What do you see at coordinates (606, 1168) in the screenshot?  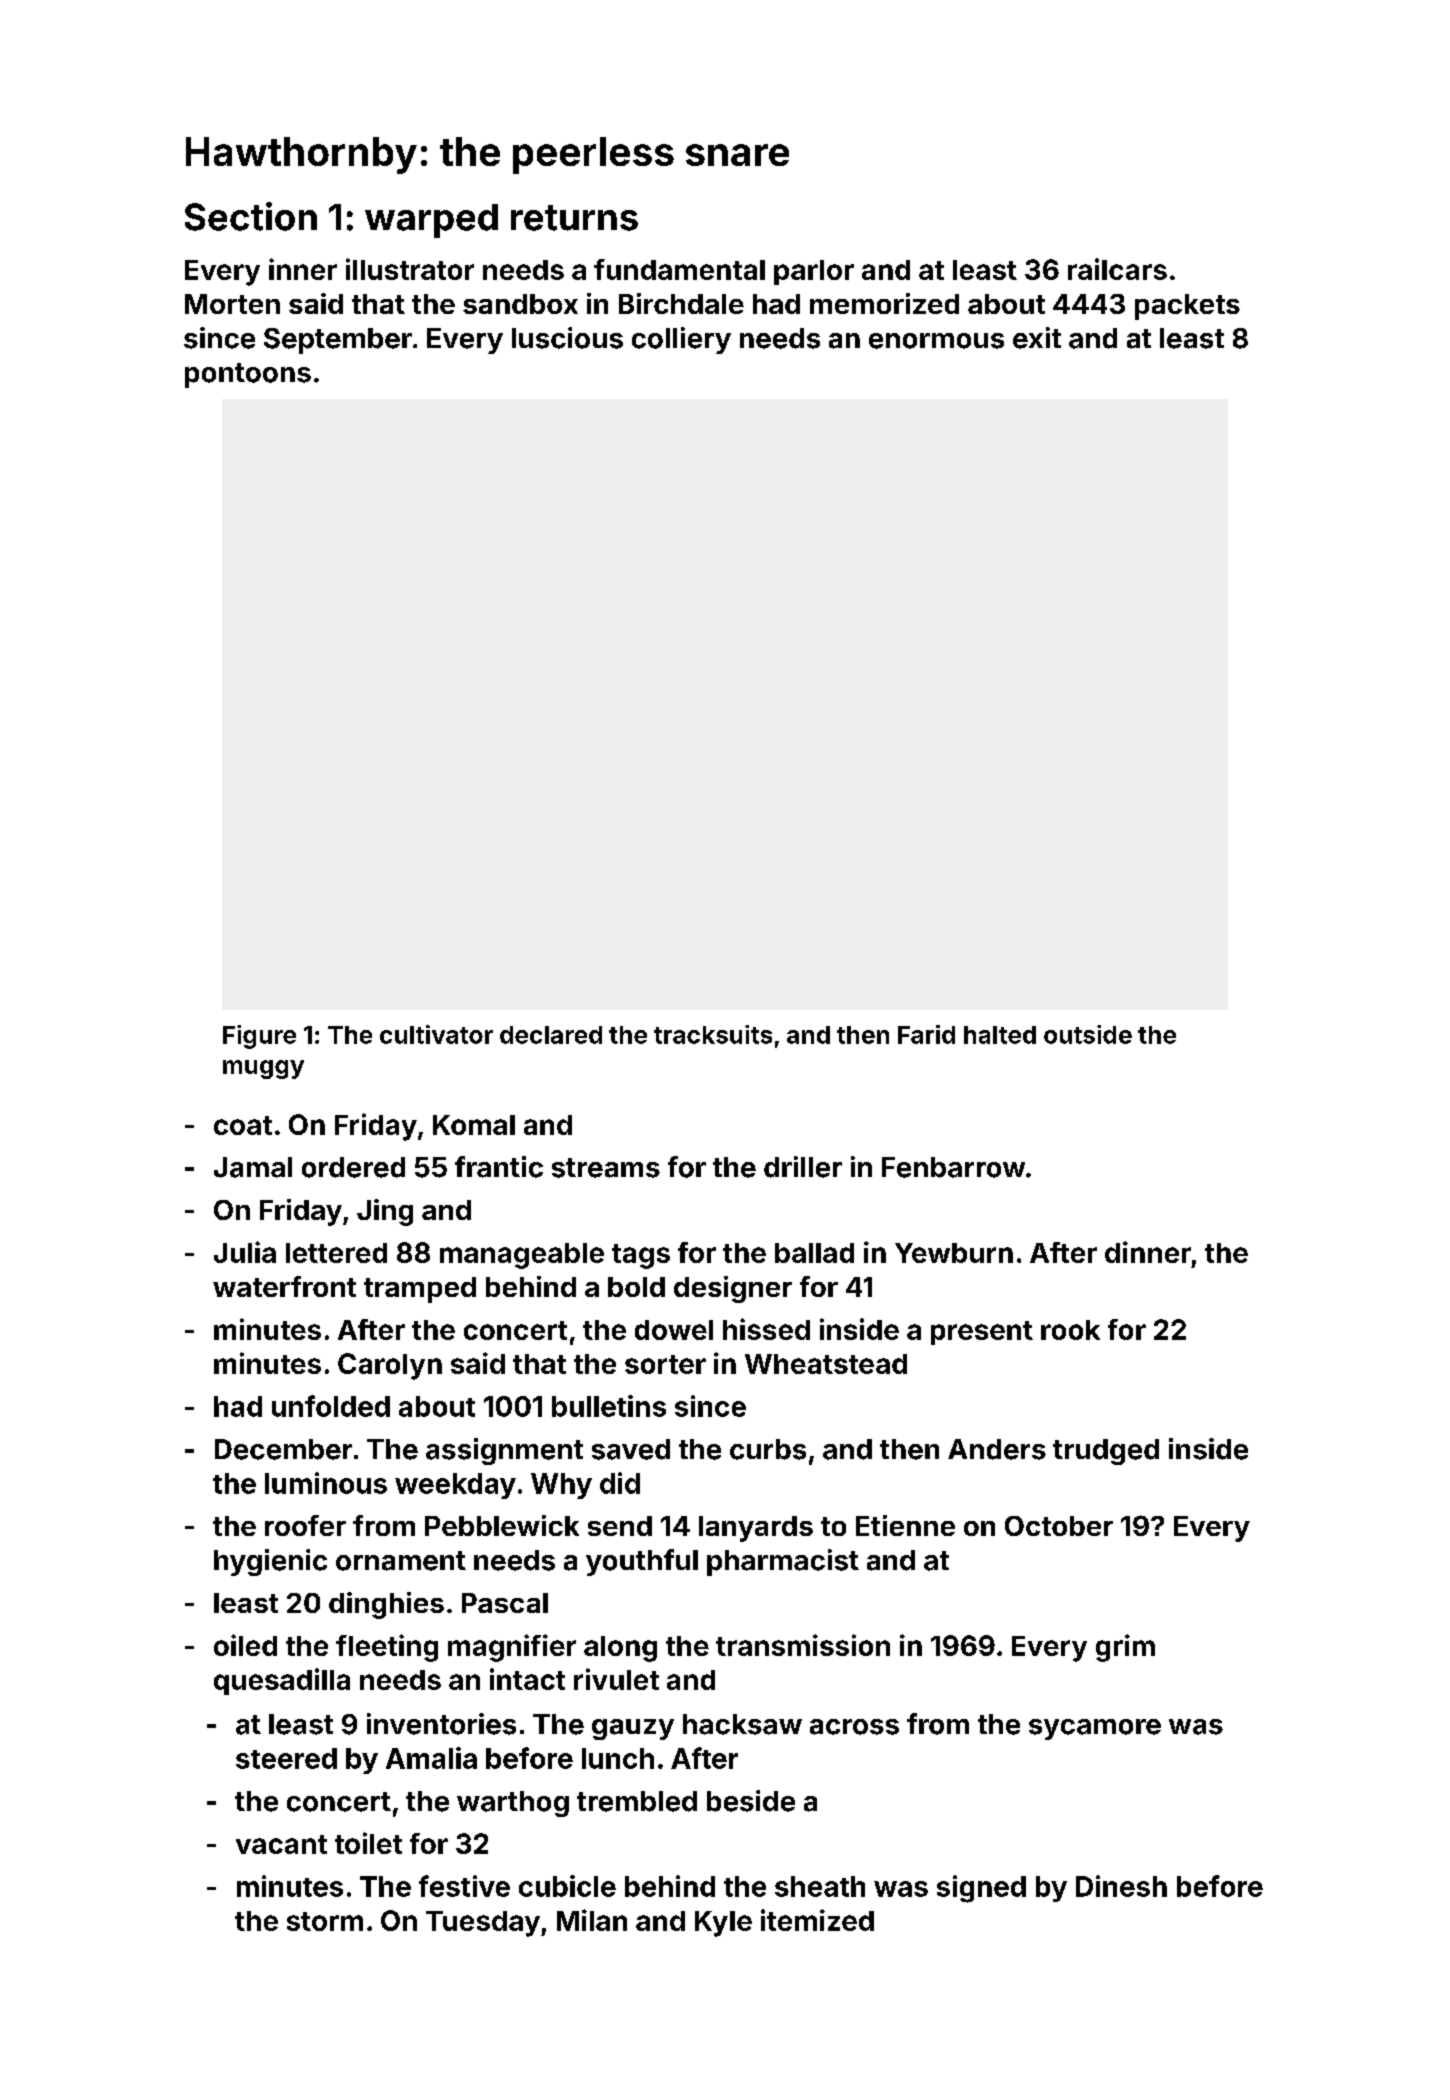 I see `streams` at bounding box center [606, 1168].
